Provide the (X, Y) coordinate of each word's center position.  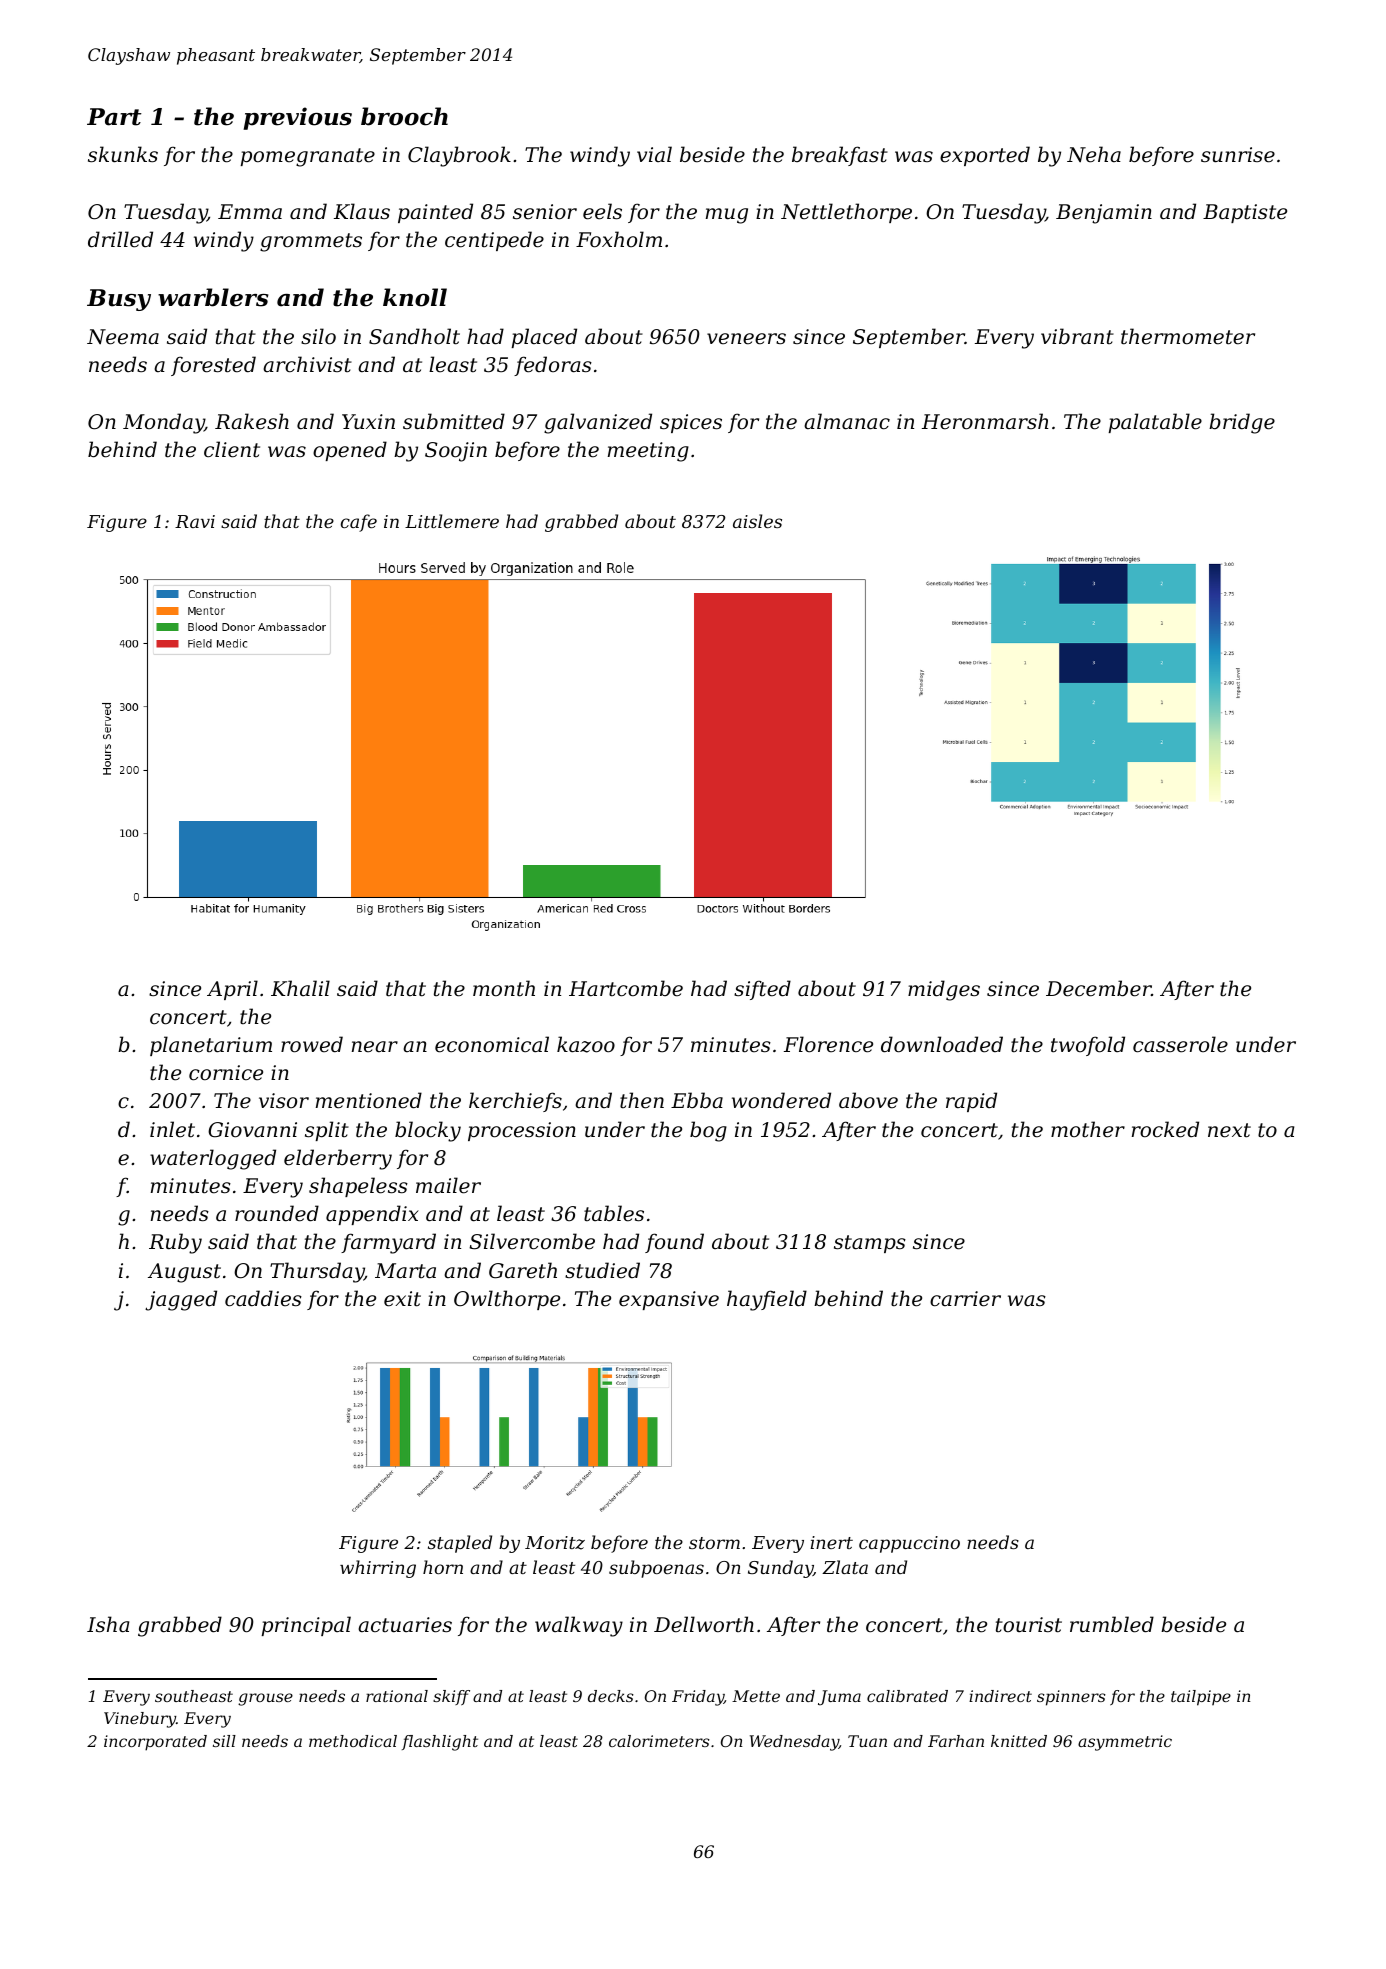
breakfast (840, 156)
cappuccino (909, 1544)
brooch (404, 116)
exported (985, 156)
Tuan (867, 1741)
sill (224, 1741)
